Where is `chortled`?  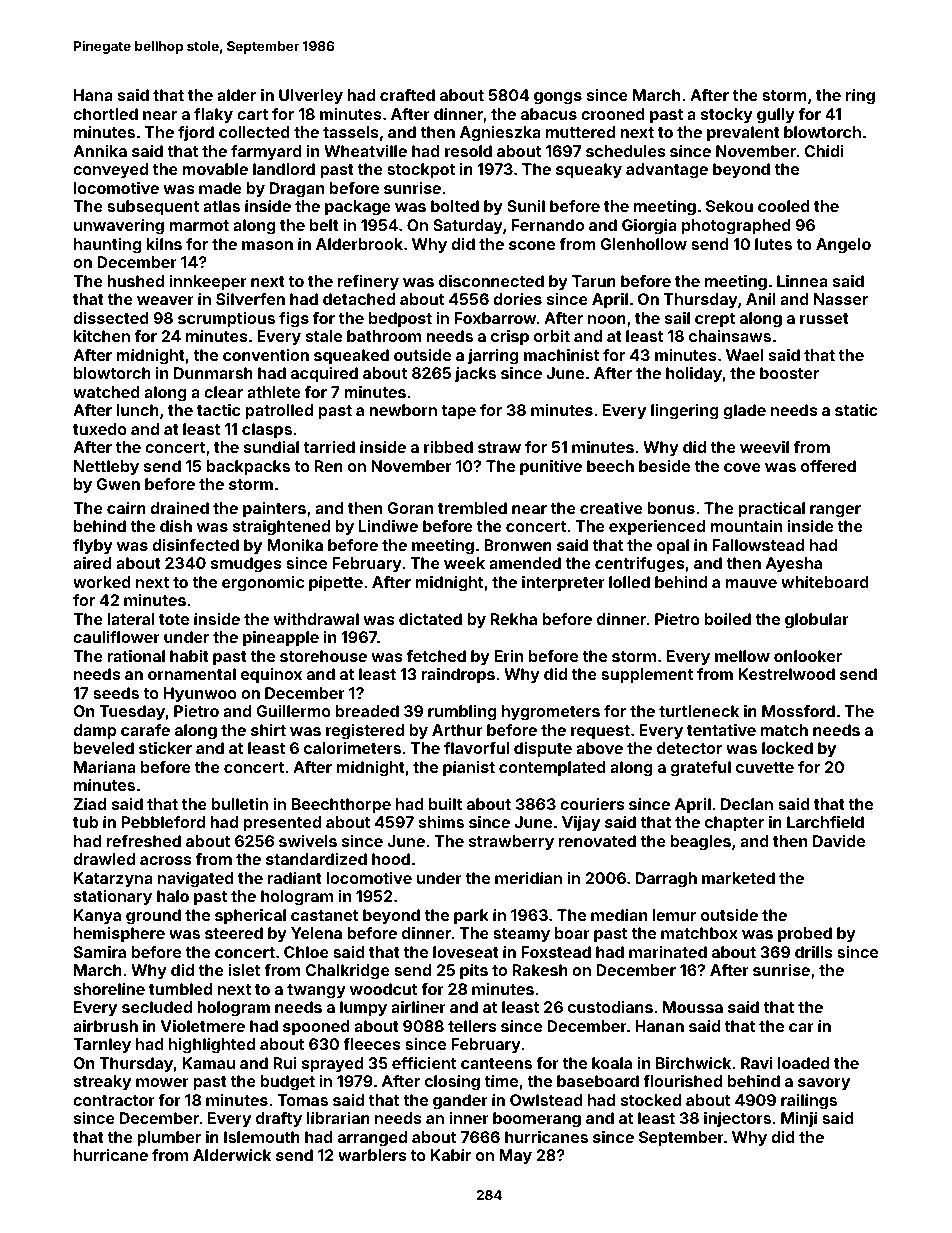
chortled is located at coordinates (105, 114).
